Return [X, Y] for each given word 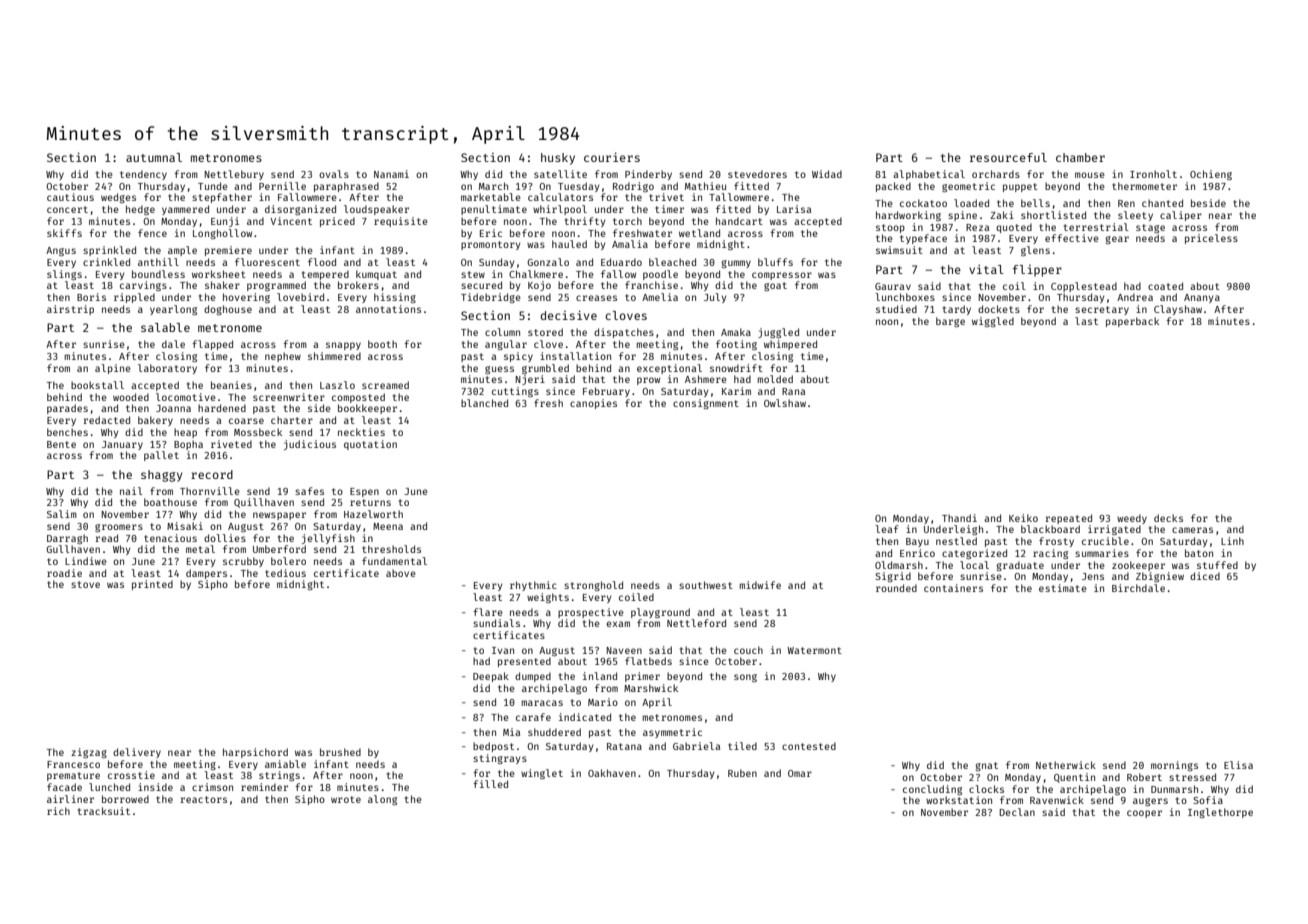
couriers [612, 157]
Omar [800, 773]
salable [165, 327]
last [1086, 321]
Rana [793, 391]
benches [67, 432]
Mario [603, 702]
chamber [1080, 157]
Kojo [539, 286]
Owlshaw [785, 403]
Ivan [503, 650]
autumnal [154, 157]
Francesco [73, 764]
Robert [1144, 777]
